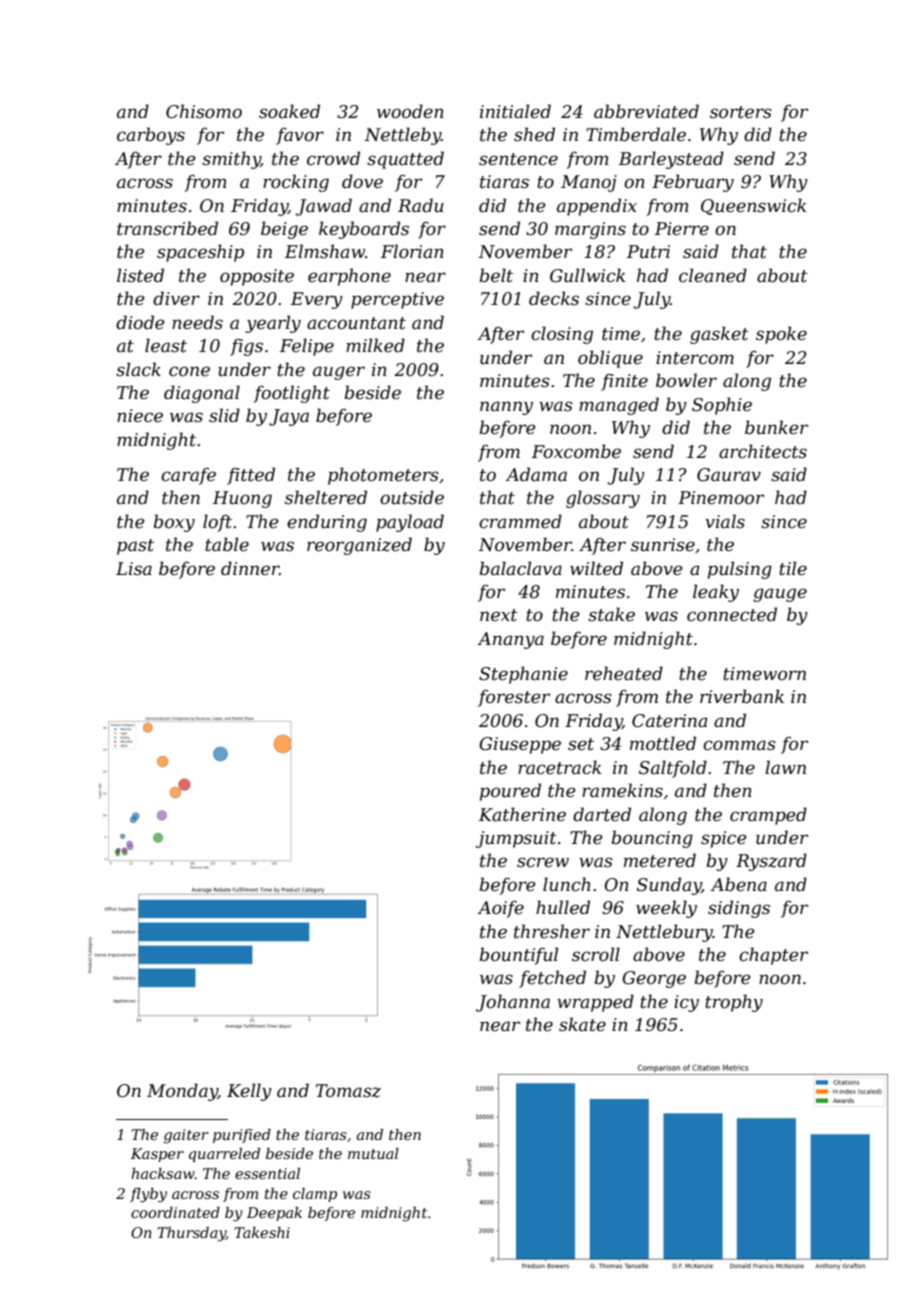 The height and width of the screenshot is (1308, 924). What do you see at coordinates (175, 1212) in the screenshot?
I see `coordinated` at bounding box center [175, 1212].
